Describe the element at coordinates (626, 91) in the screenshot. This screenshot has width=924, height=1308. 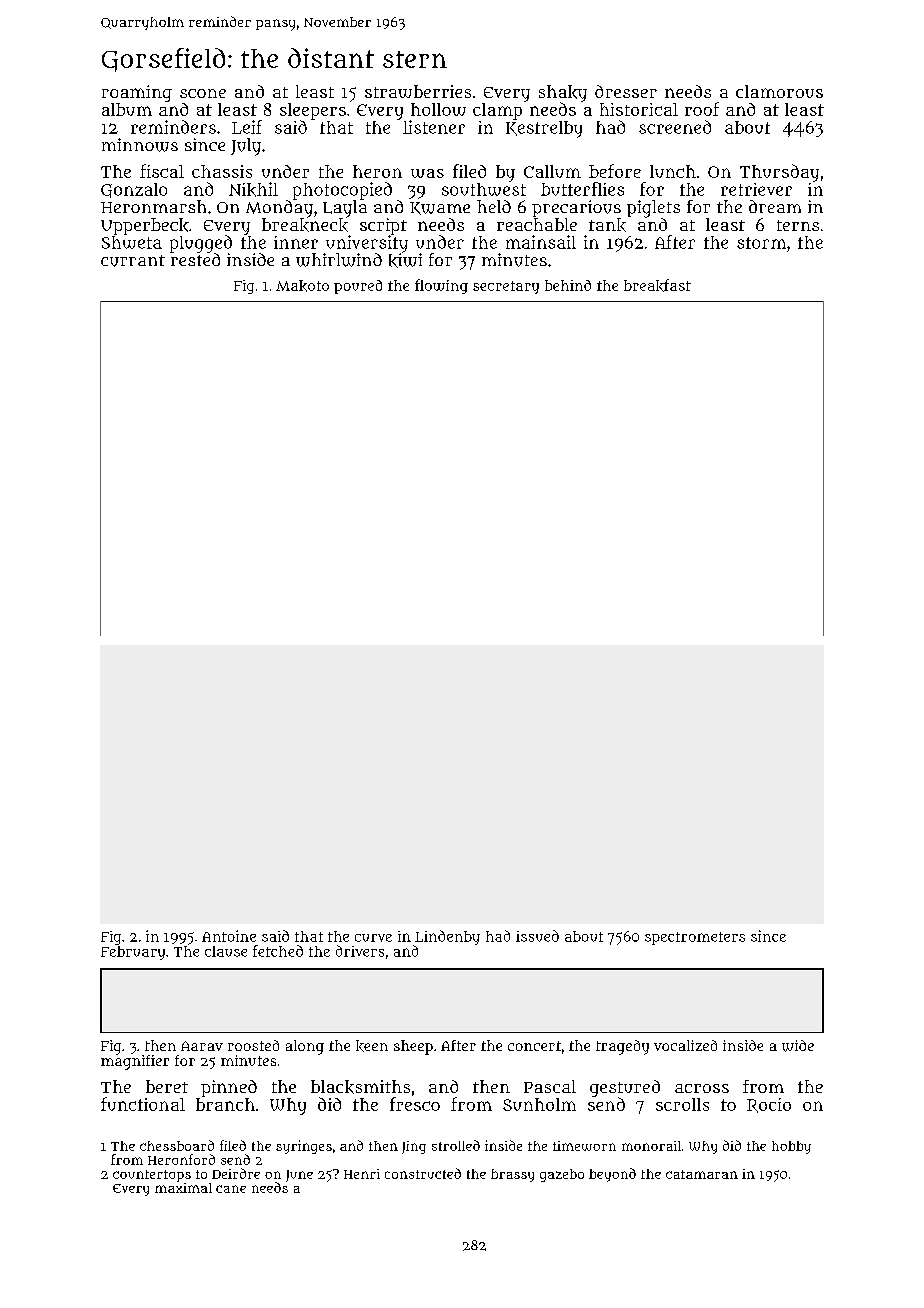
I see `dresser` at that location.
